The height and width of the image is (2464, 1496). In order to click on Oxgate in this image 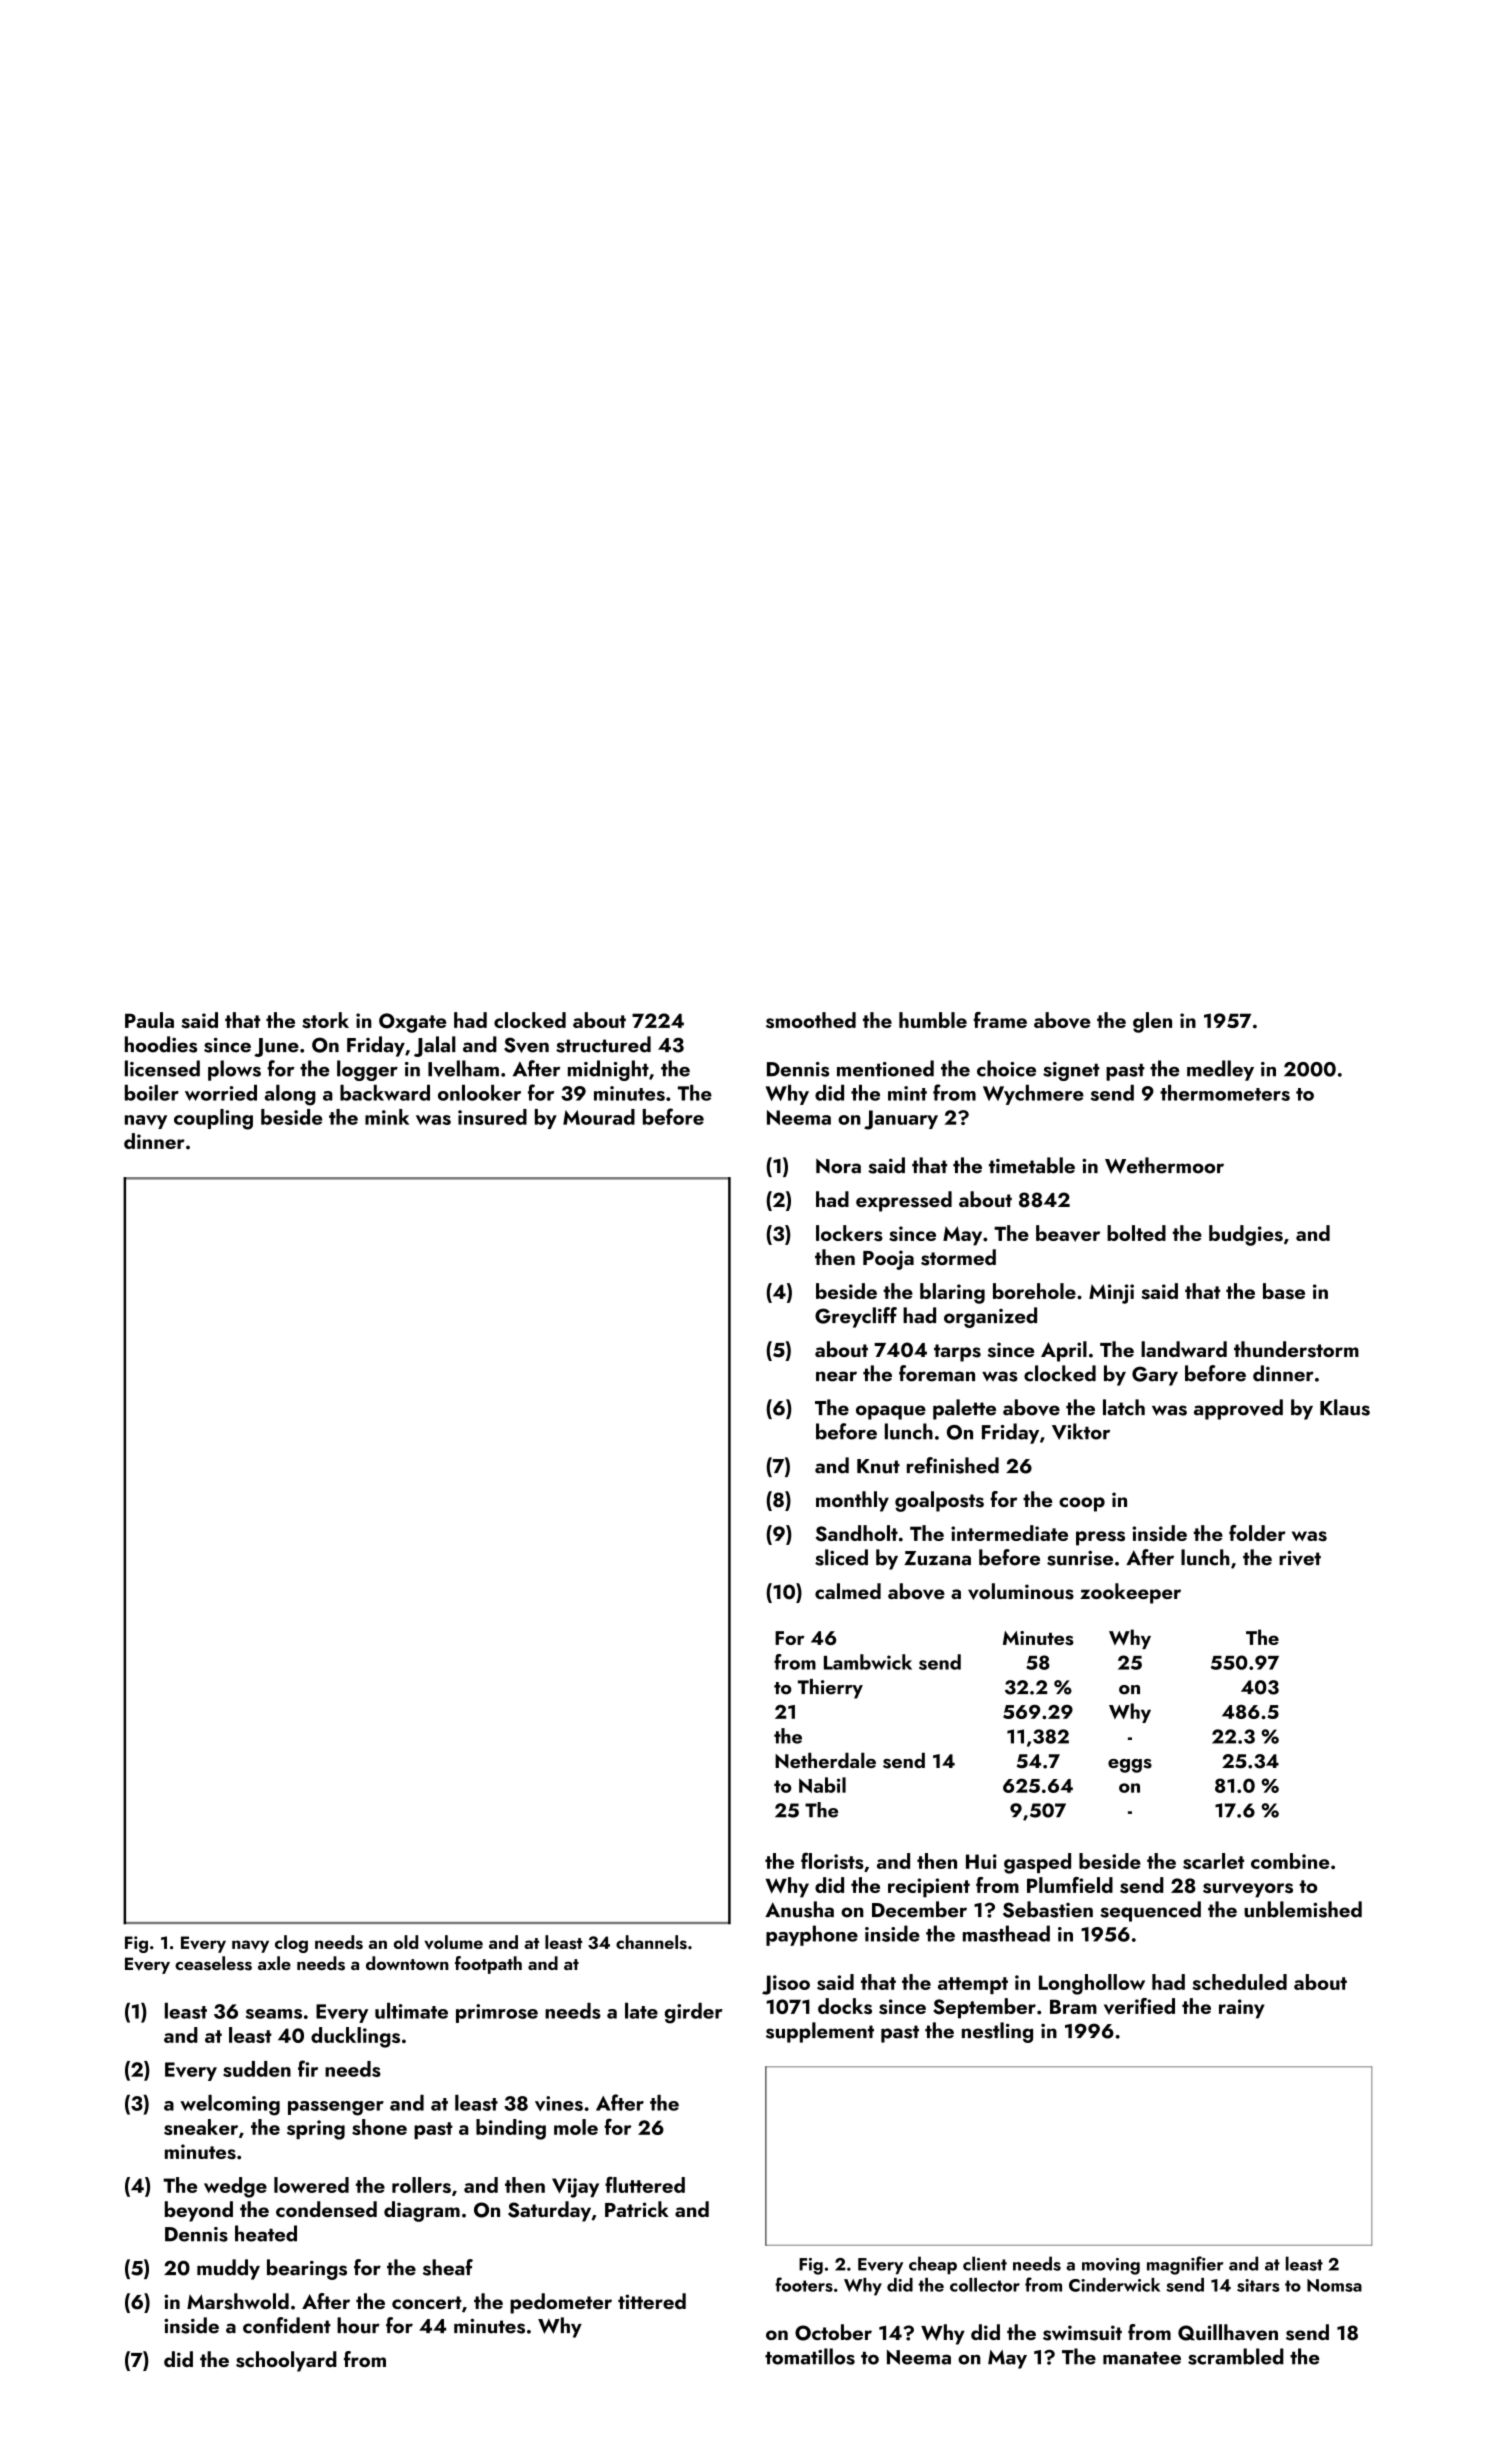, I will do `click(412, 1023)`.
